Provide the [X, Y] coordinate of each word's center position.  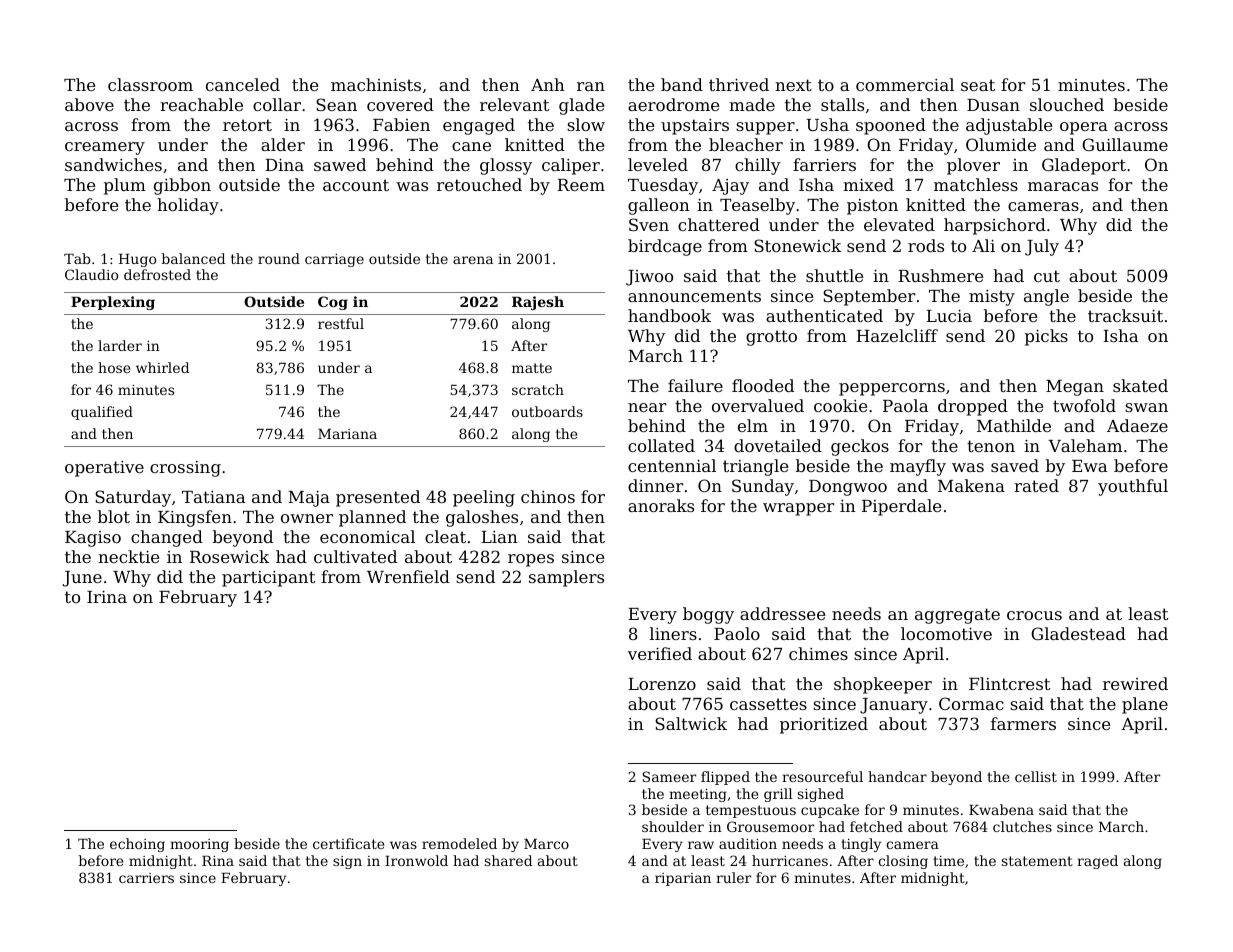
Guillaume [1125, 144]
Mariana [347, 434]
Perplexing [113, 303]
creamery [105, 148]
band [682, 84]
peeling [484, 498]
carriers [146, 878]
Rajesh [538, 303]
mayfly [918, 467]
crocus [1034, 615]
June [82, 579]
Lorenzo [662, 684]
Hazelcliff [897, 335]
